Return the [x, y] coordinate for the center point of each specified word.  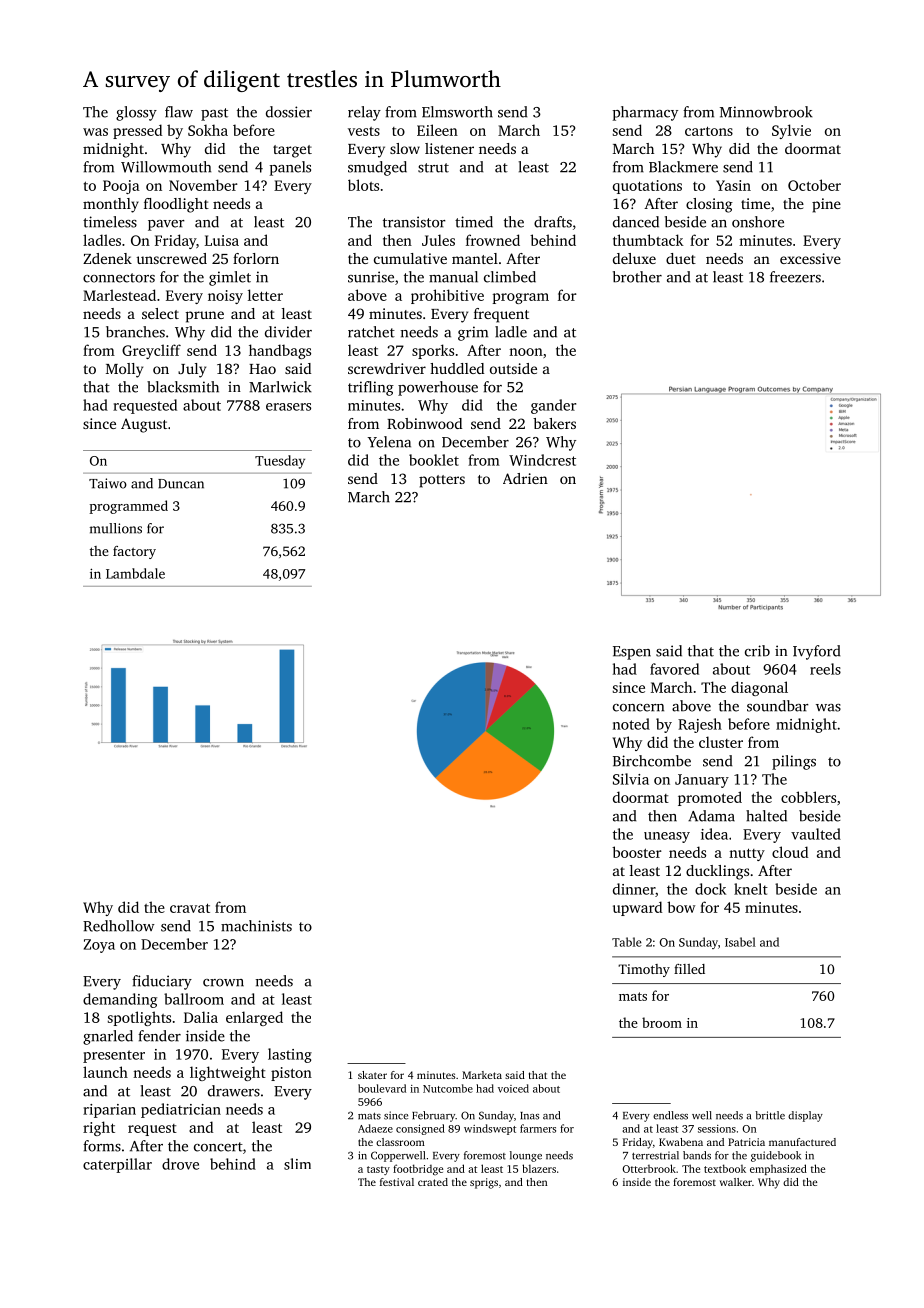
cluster [721, 742]
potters [442, 481]
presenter [114, 1056]
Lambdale [135, 573]
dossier [289, 112]
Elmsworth [457, 112]
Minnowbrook [766, 112]
